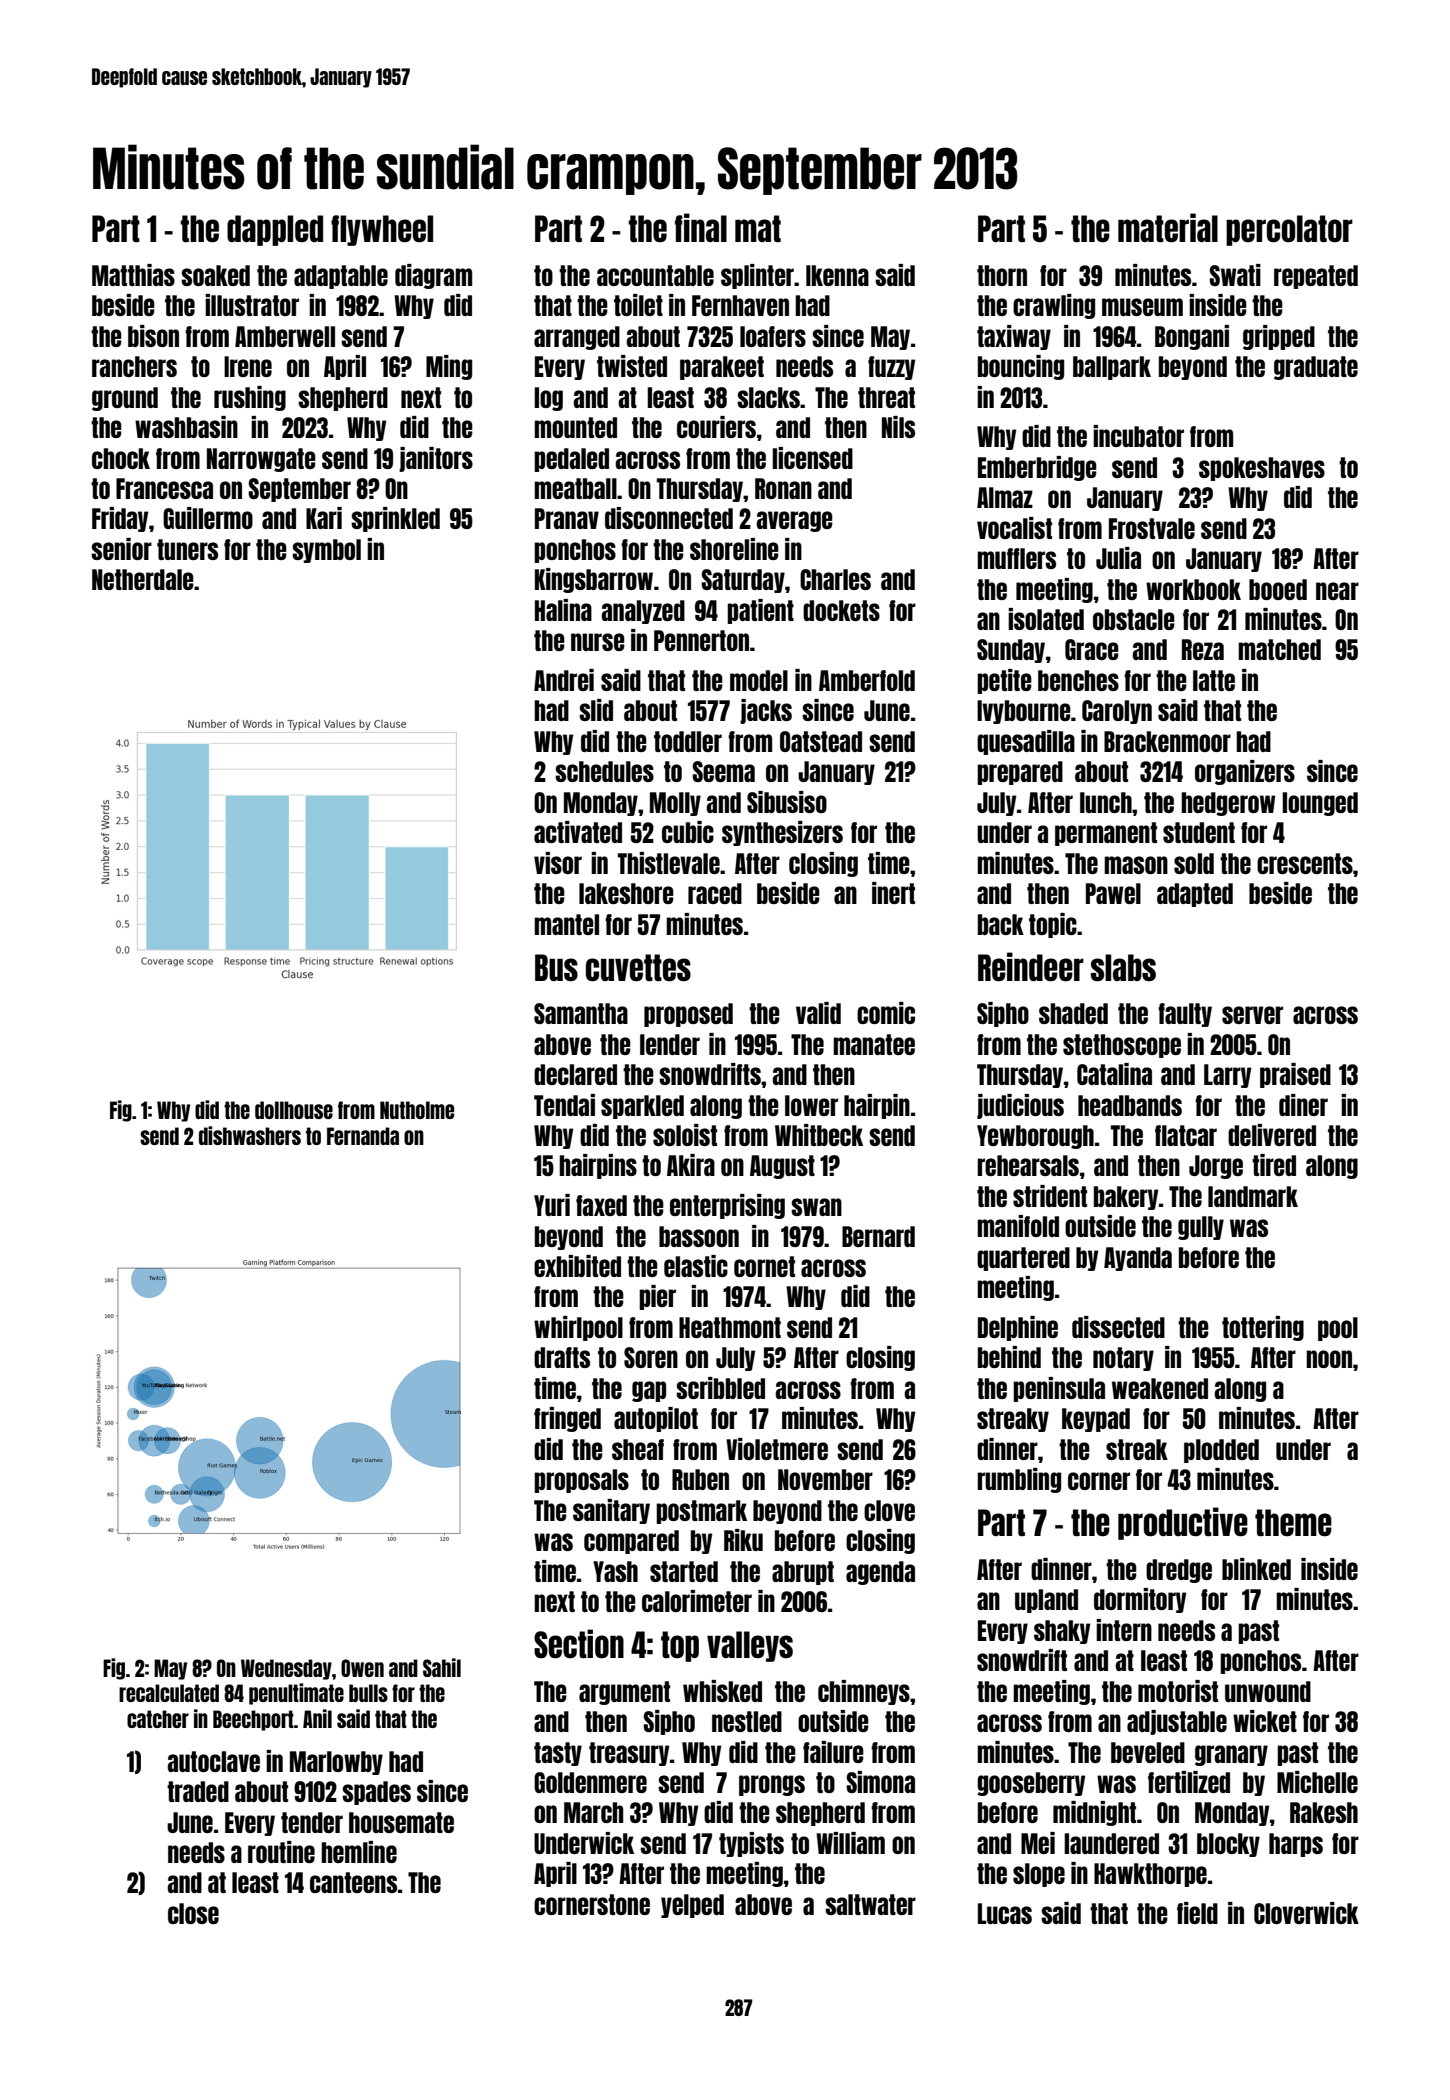 Image resolution: width=1450 pixels, height=2100 pixels. Describe the element at coordinates (562, 1357) in the image. I see `drafts` at that location.
